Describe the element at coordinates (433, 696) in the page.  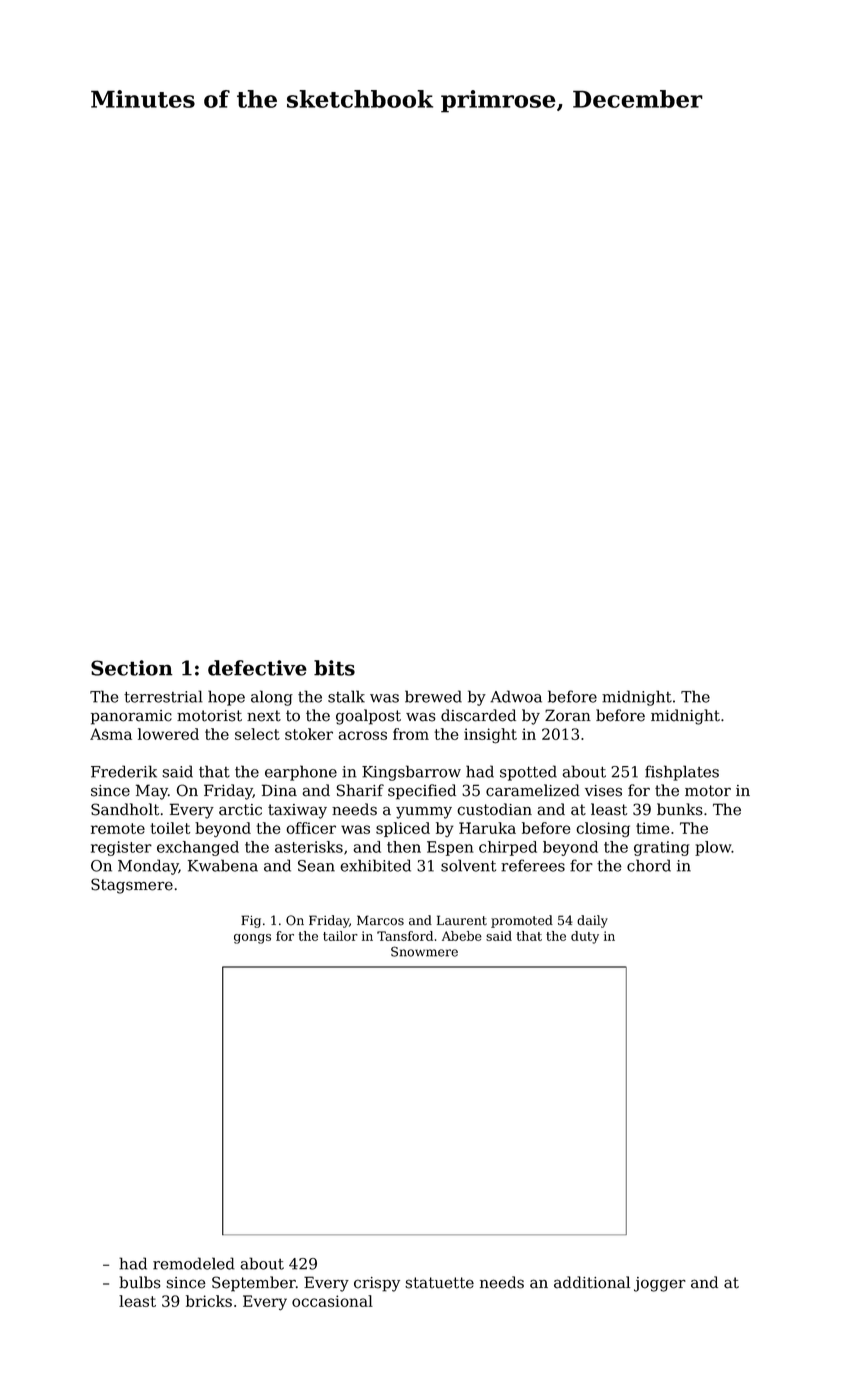
I see `brewed` at that location.
